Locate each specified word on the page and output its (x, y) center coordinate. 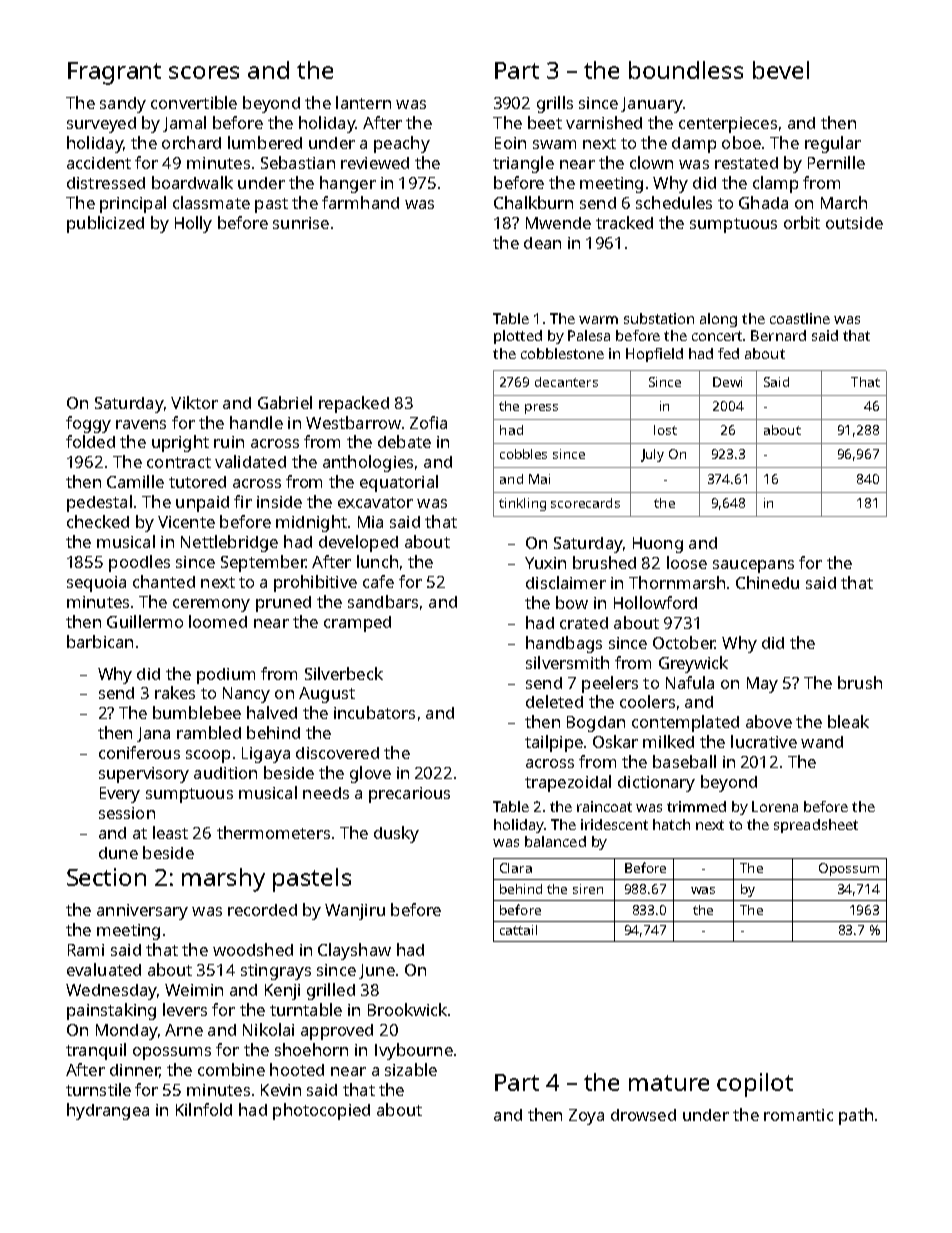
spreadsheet (816, 826)
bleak (848, 721)
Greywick (693, 664)
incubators (374, 712)
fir (243, 501)
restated (746, 163)
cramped (357, 624)
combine (231, 1069)
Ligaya (266, 755)
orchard (191, 142)
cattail (518, 930)
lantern (363, 102)
